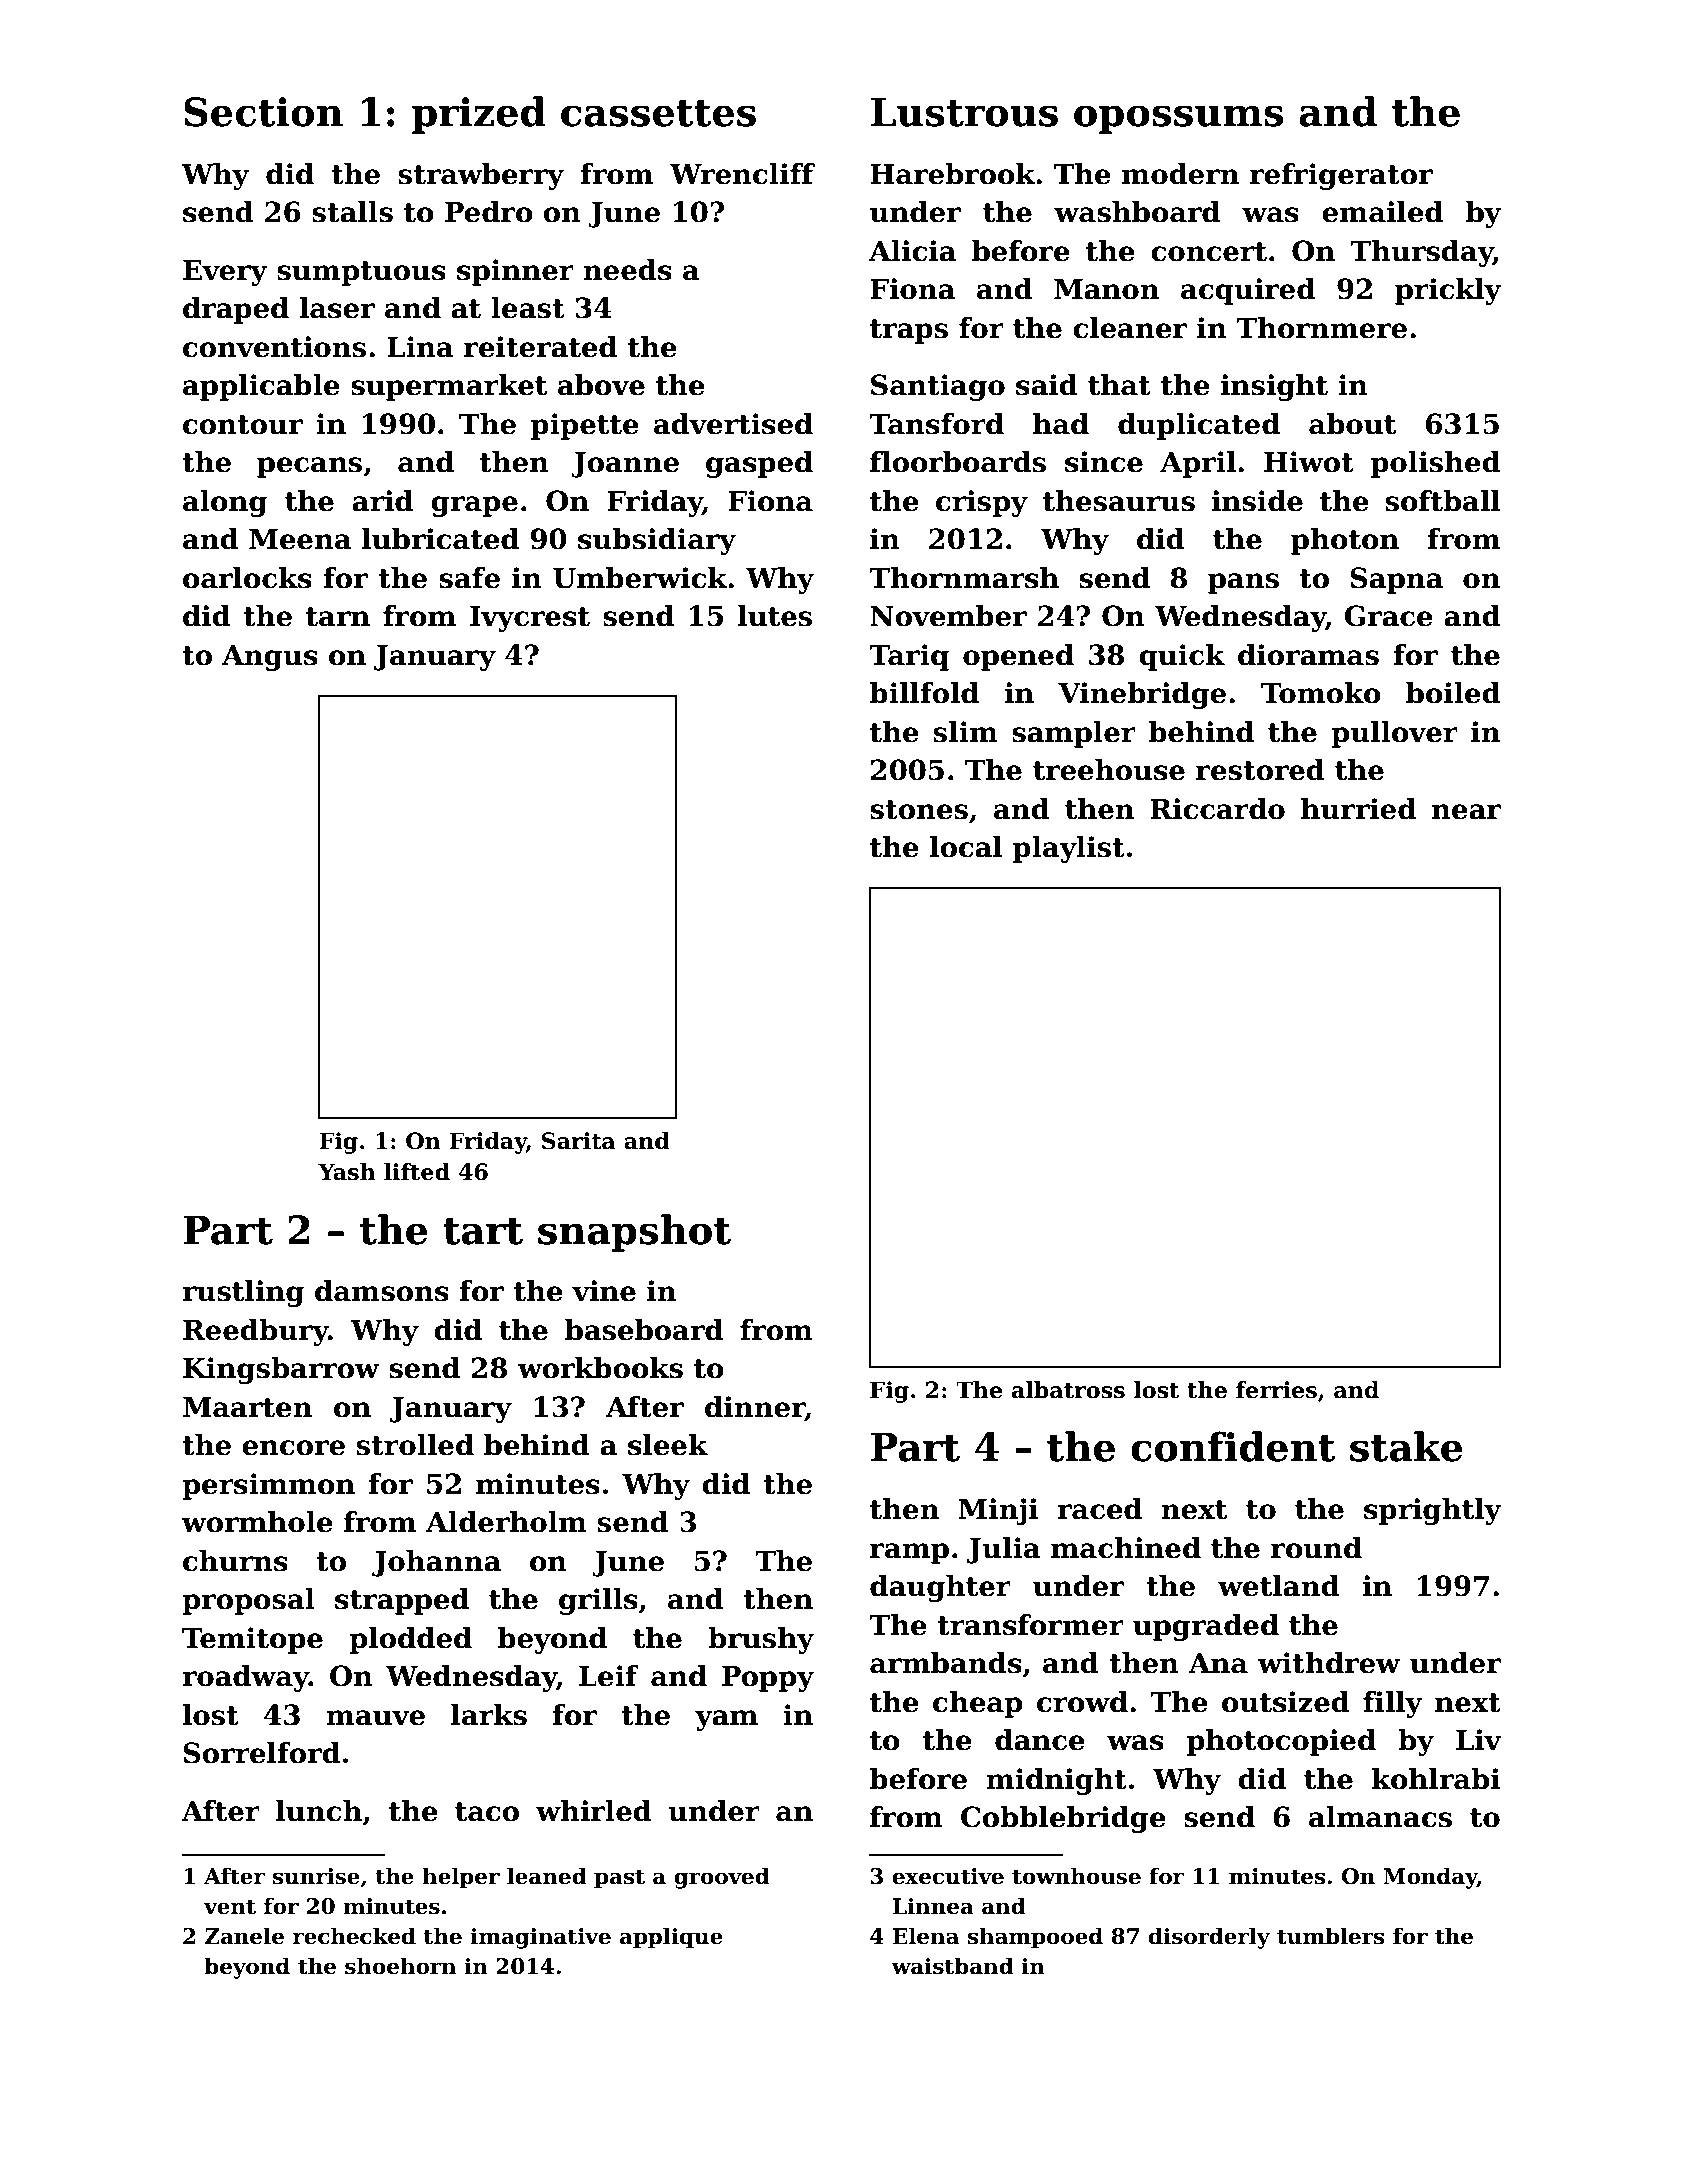 The height and width of the document is (2178, 1683). Describe the element at coordinates (964, 112) in the document. I see `Lustrous` at that location.
